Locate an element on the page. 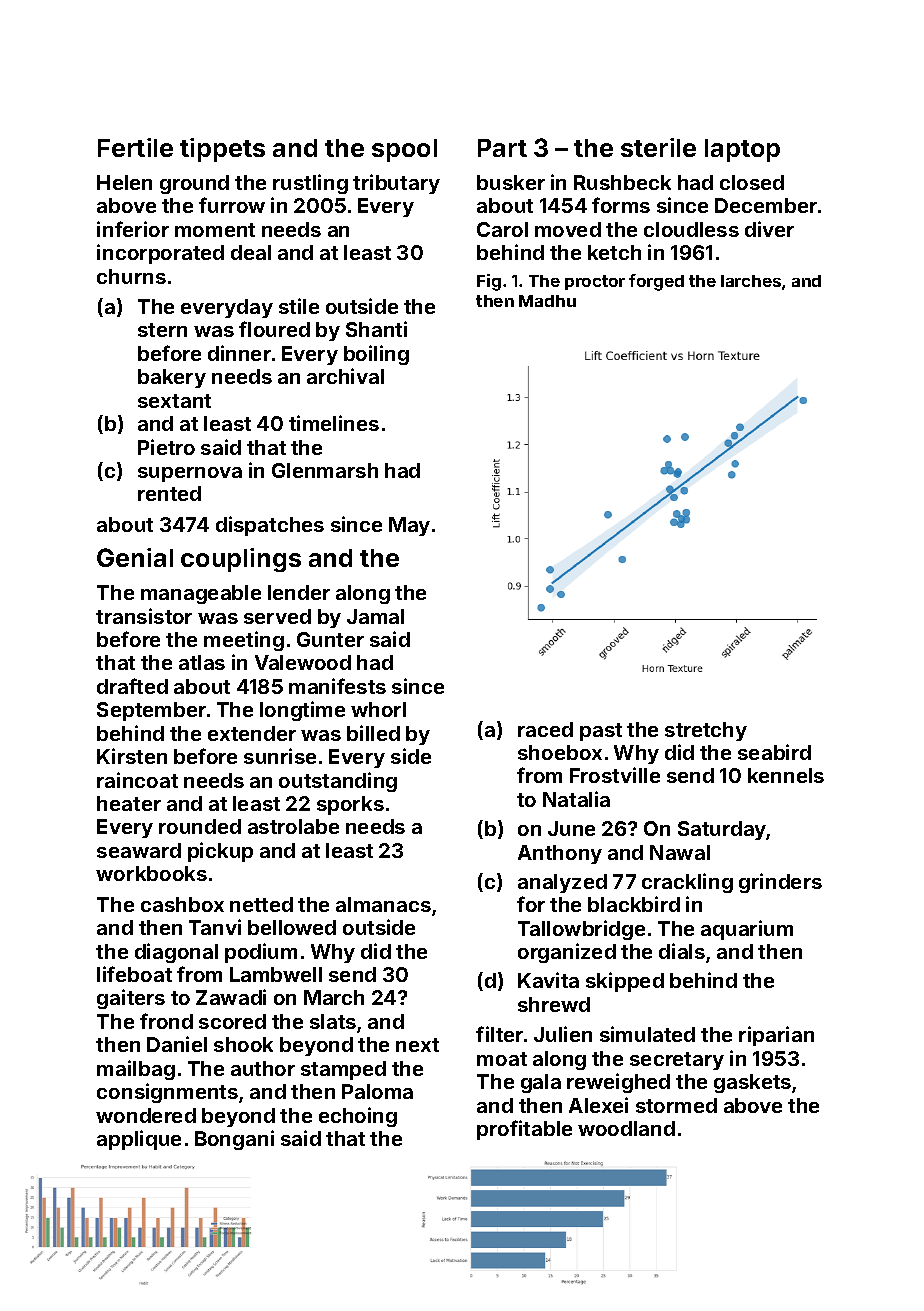  profitable is located at coordinates (524, 1130).
